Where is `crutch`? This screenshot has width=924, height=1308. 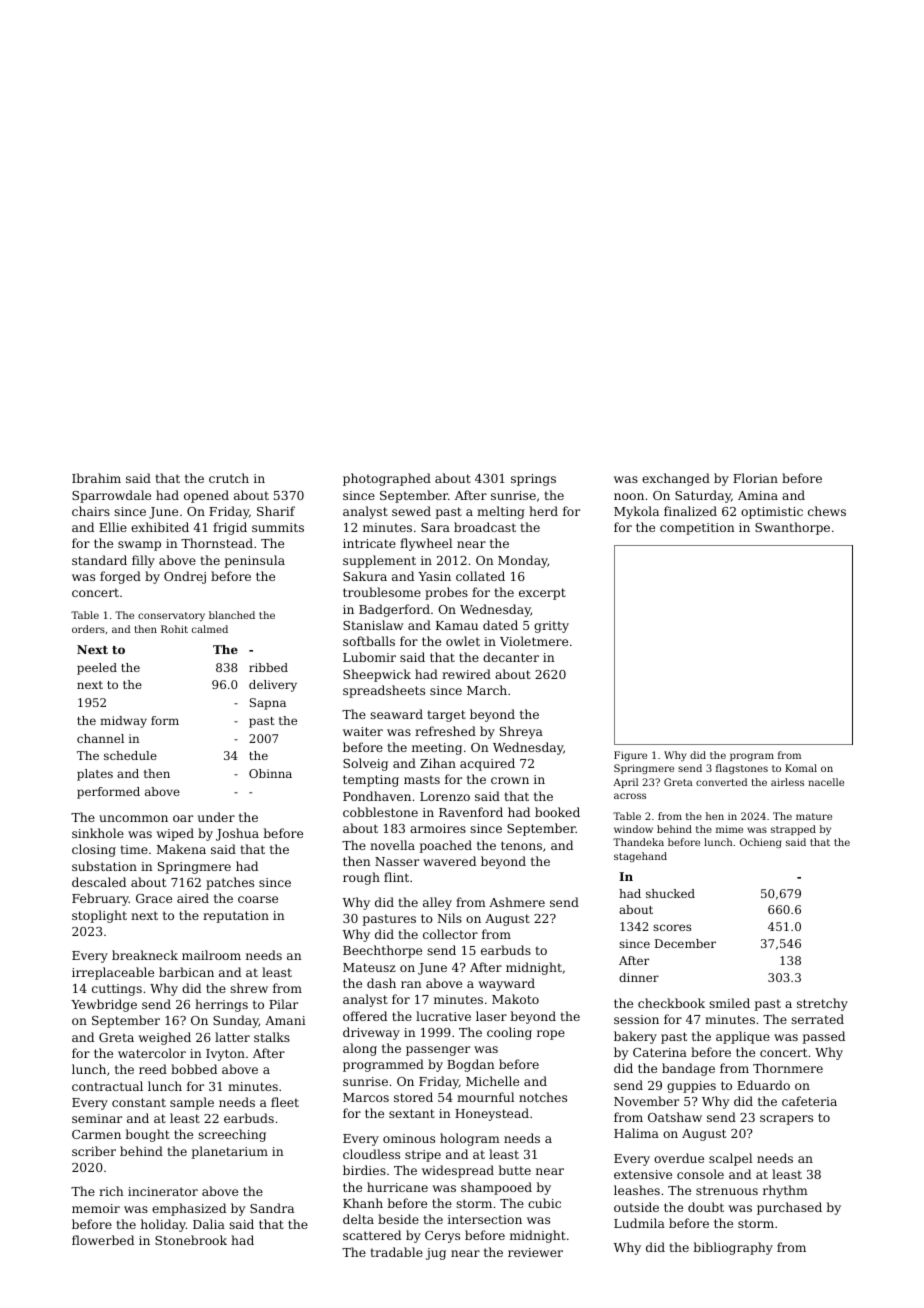
crutch is located at coordinates (229, 478).
